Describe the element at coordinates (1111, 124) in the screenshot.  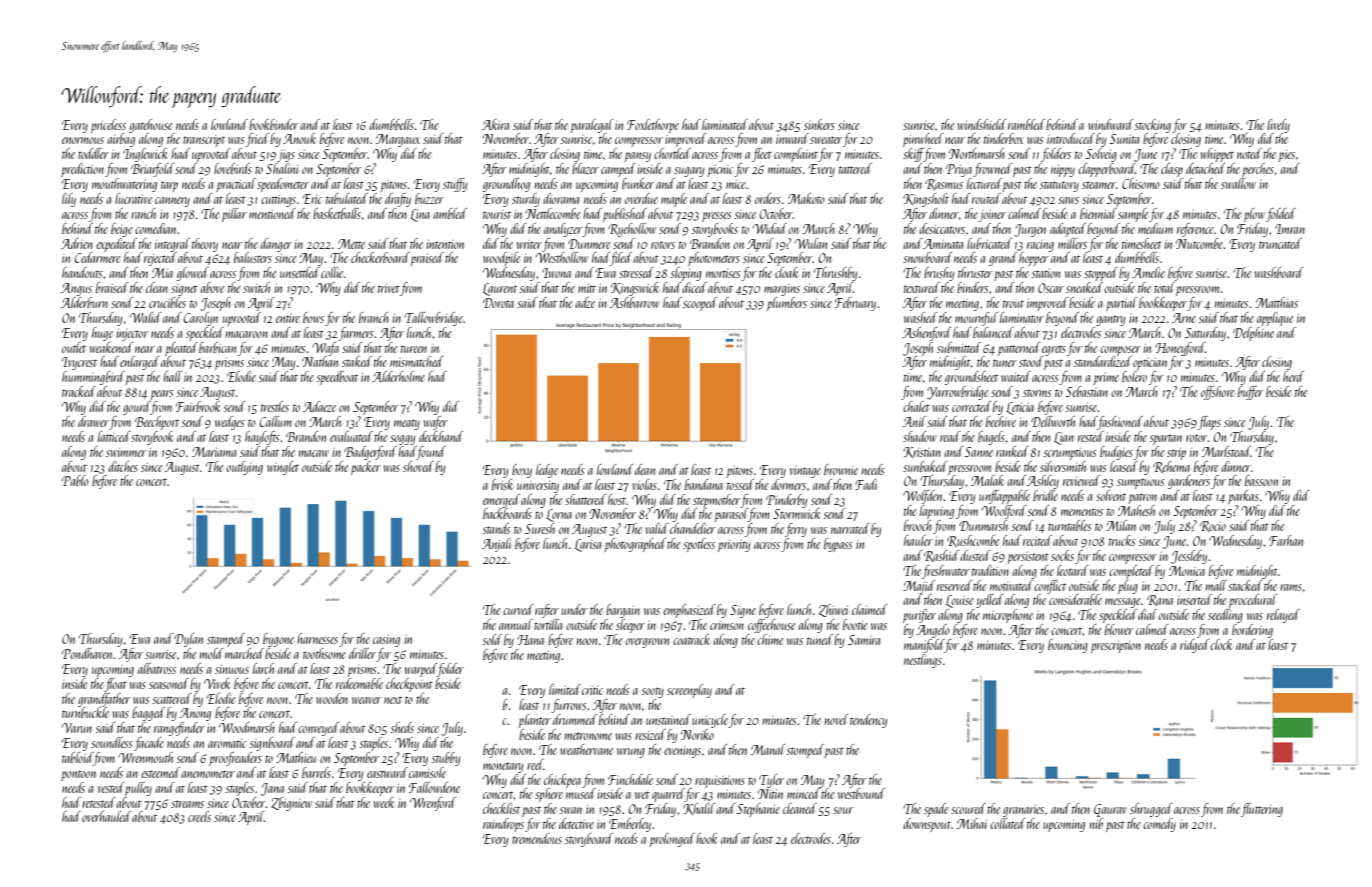
I see `windward` at that location.
